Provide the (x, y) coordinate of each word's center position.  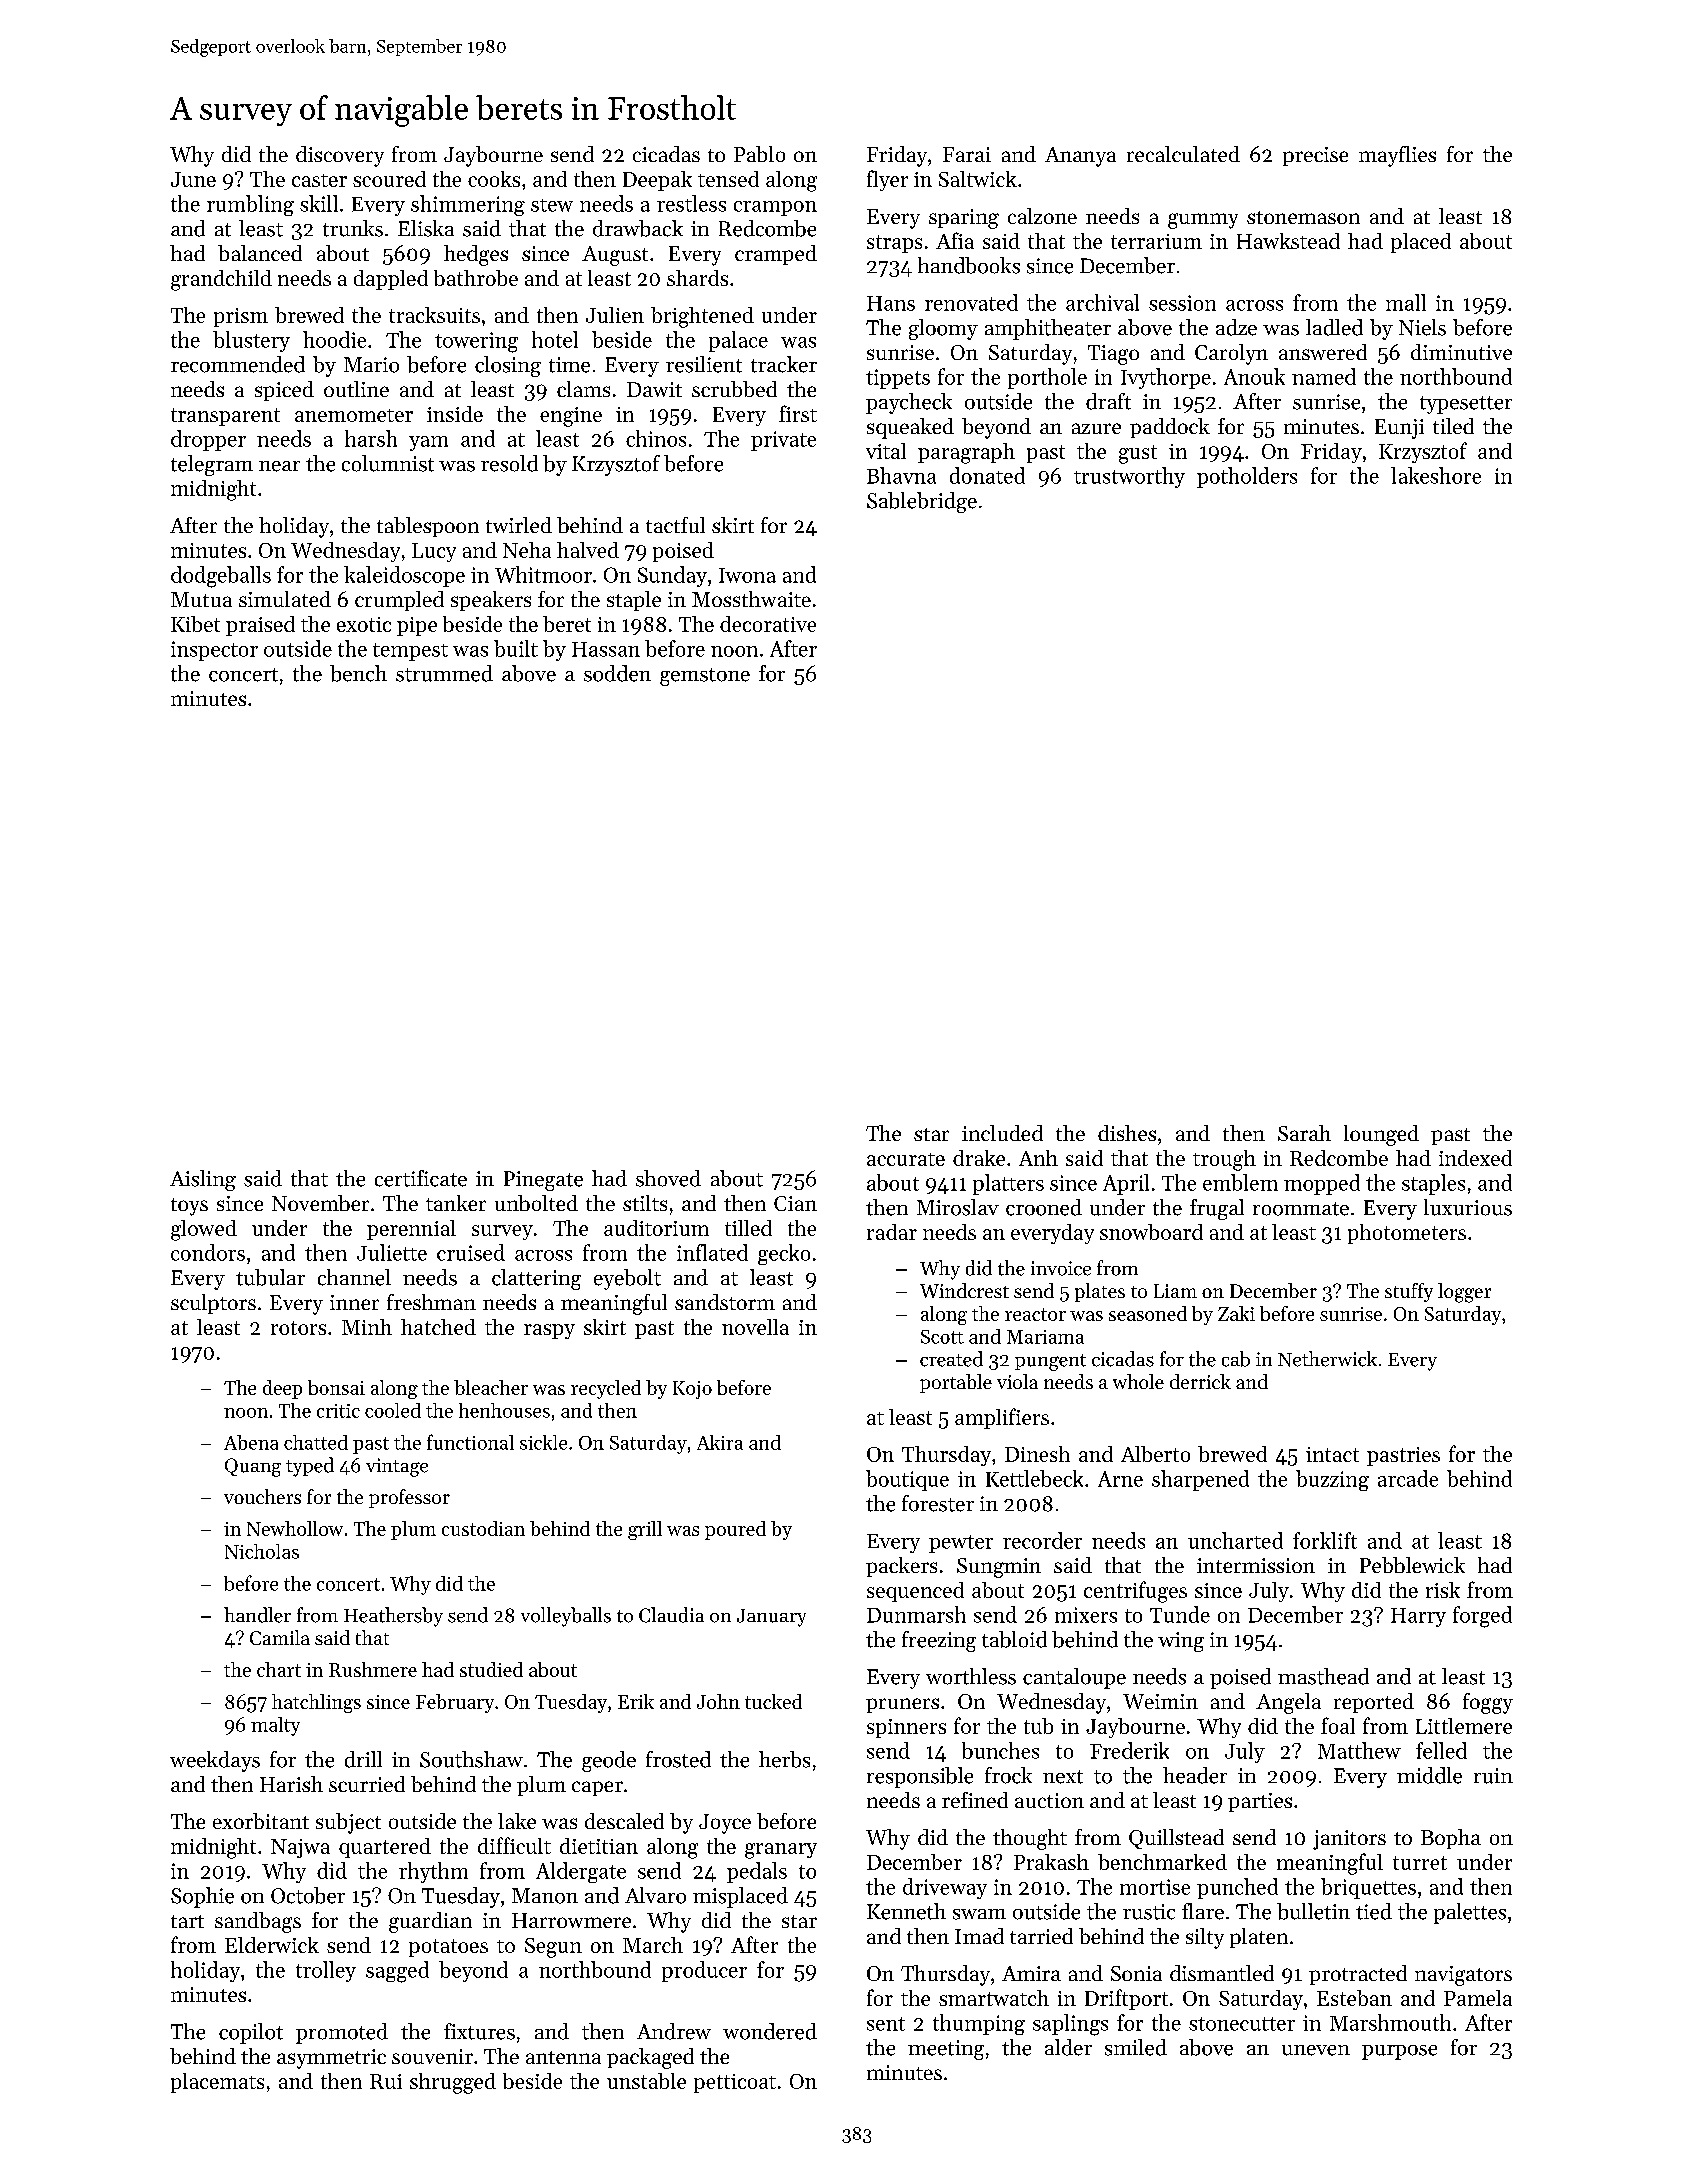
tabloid (1014, 1639)
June (193, 179)
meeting (946, 2050)
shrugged (453, 2083)
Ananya (1080, 157)
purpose (1399, 2052)
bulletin (1313, 1911)
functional (470, 1442)
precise (1315, 156)
